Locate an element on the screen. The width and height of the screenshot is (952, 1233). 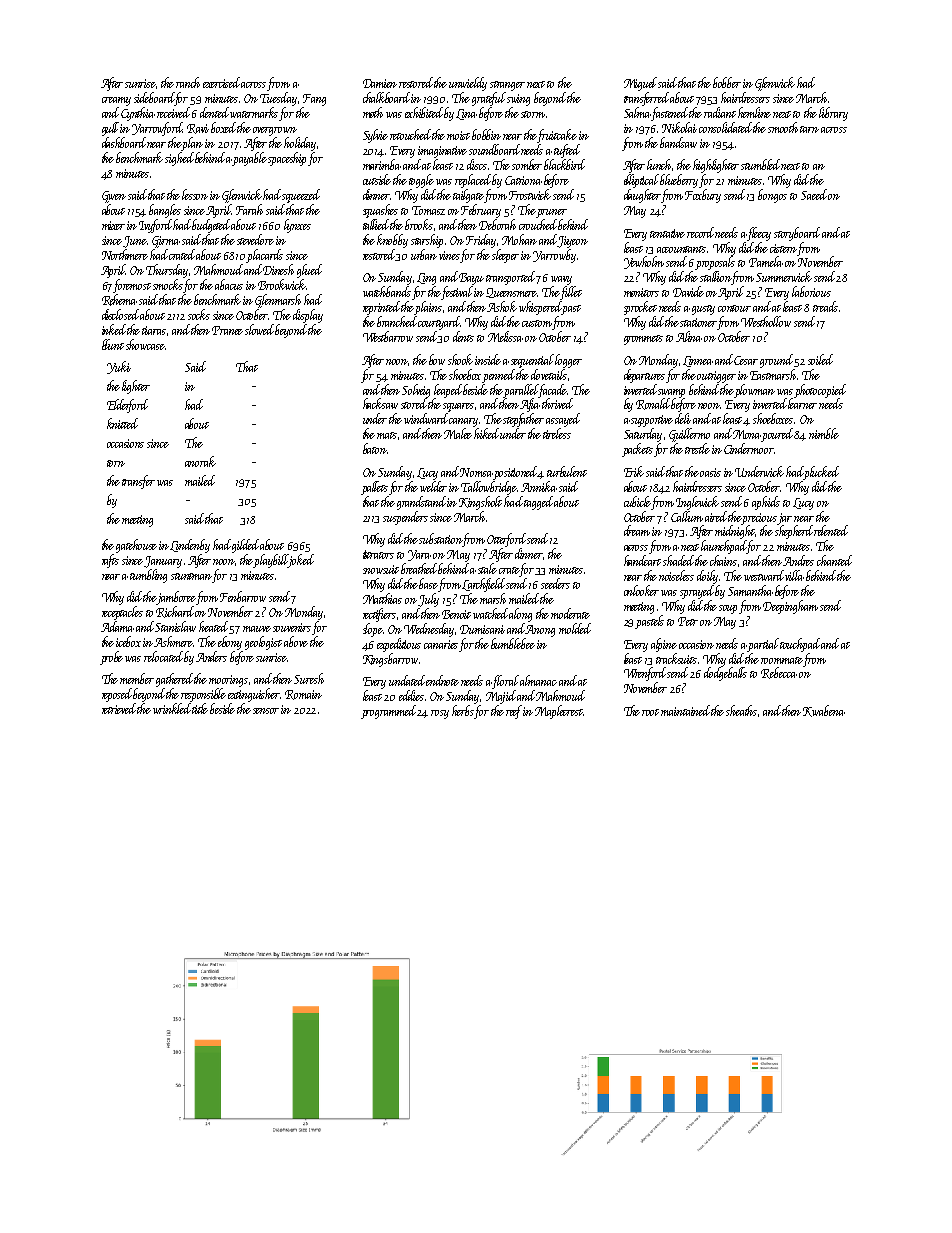
socks is located at coordinates (199, 314).
